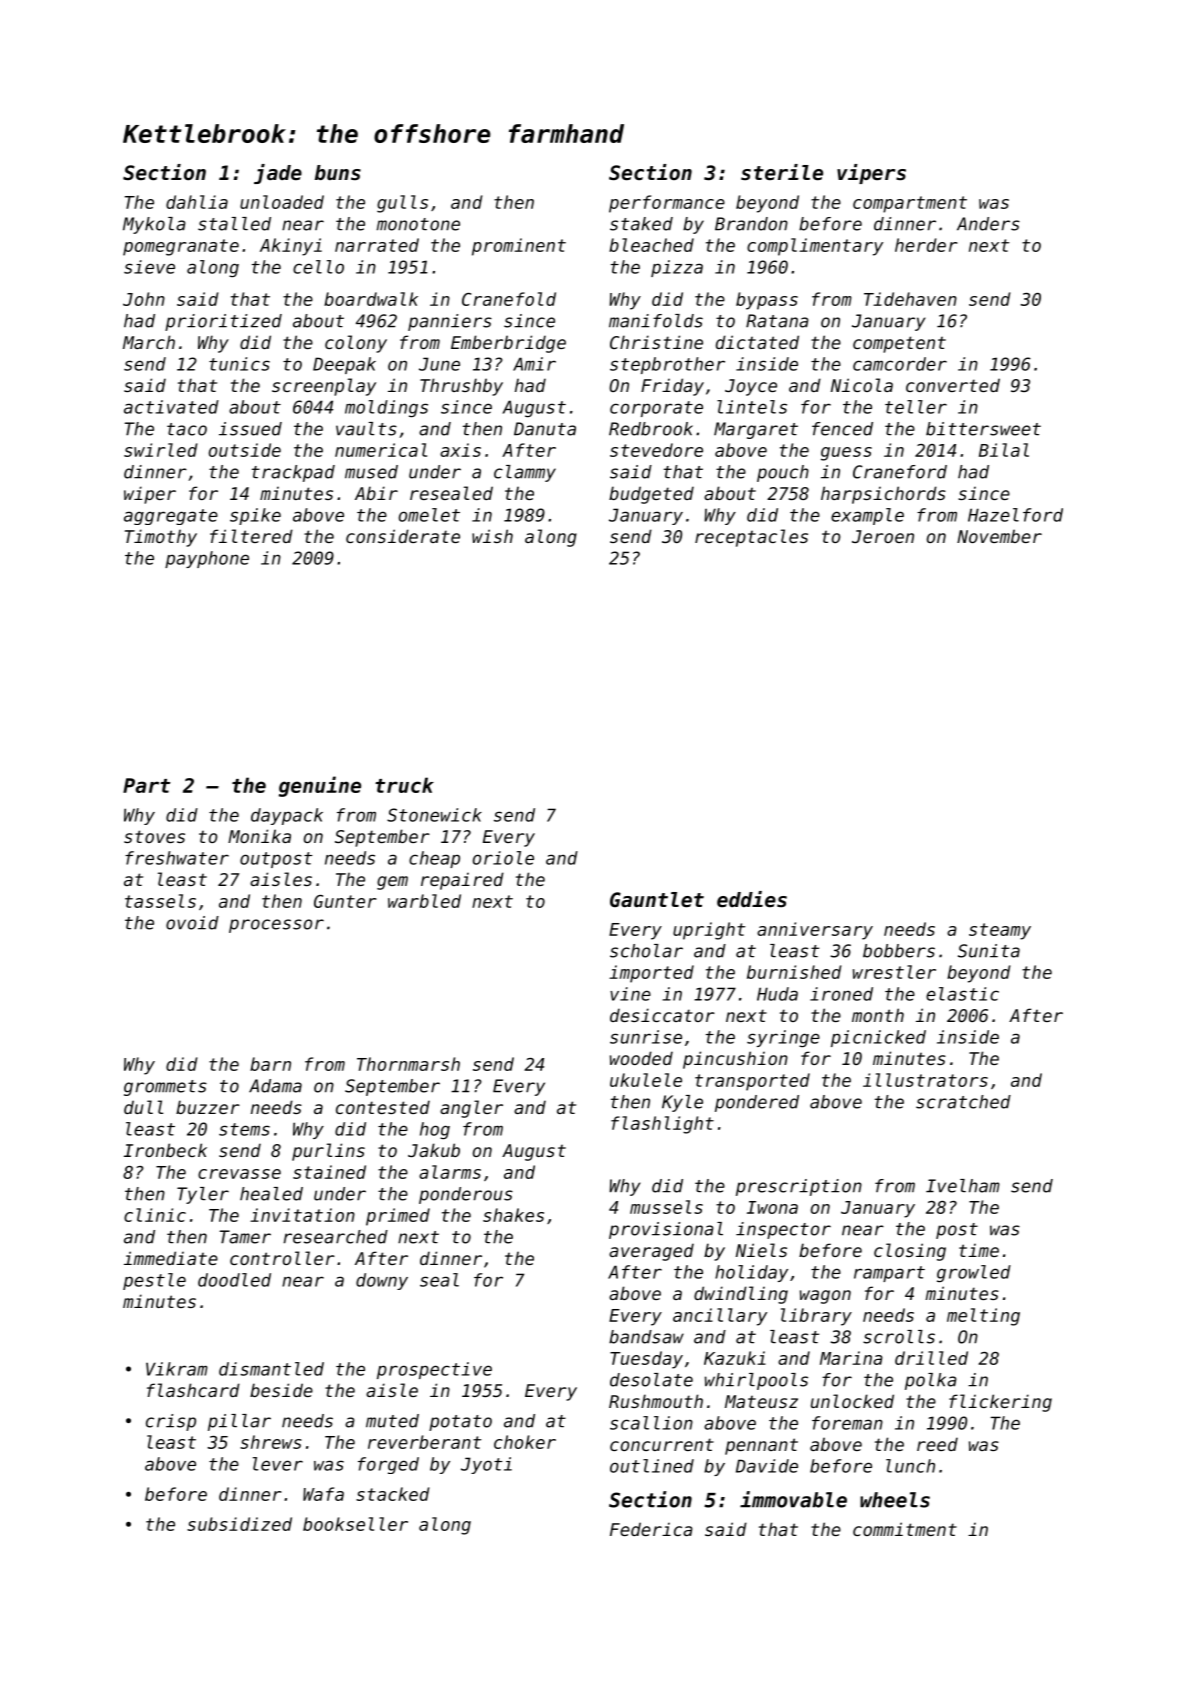 The image size is (1193, 1687). Describe the element at coordinates (439, 364) in the screenshot. I see `June` at that location.
